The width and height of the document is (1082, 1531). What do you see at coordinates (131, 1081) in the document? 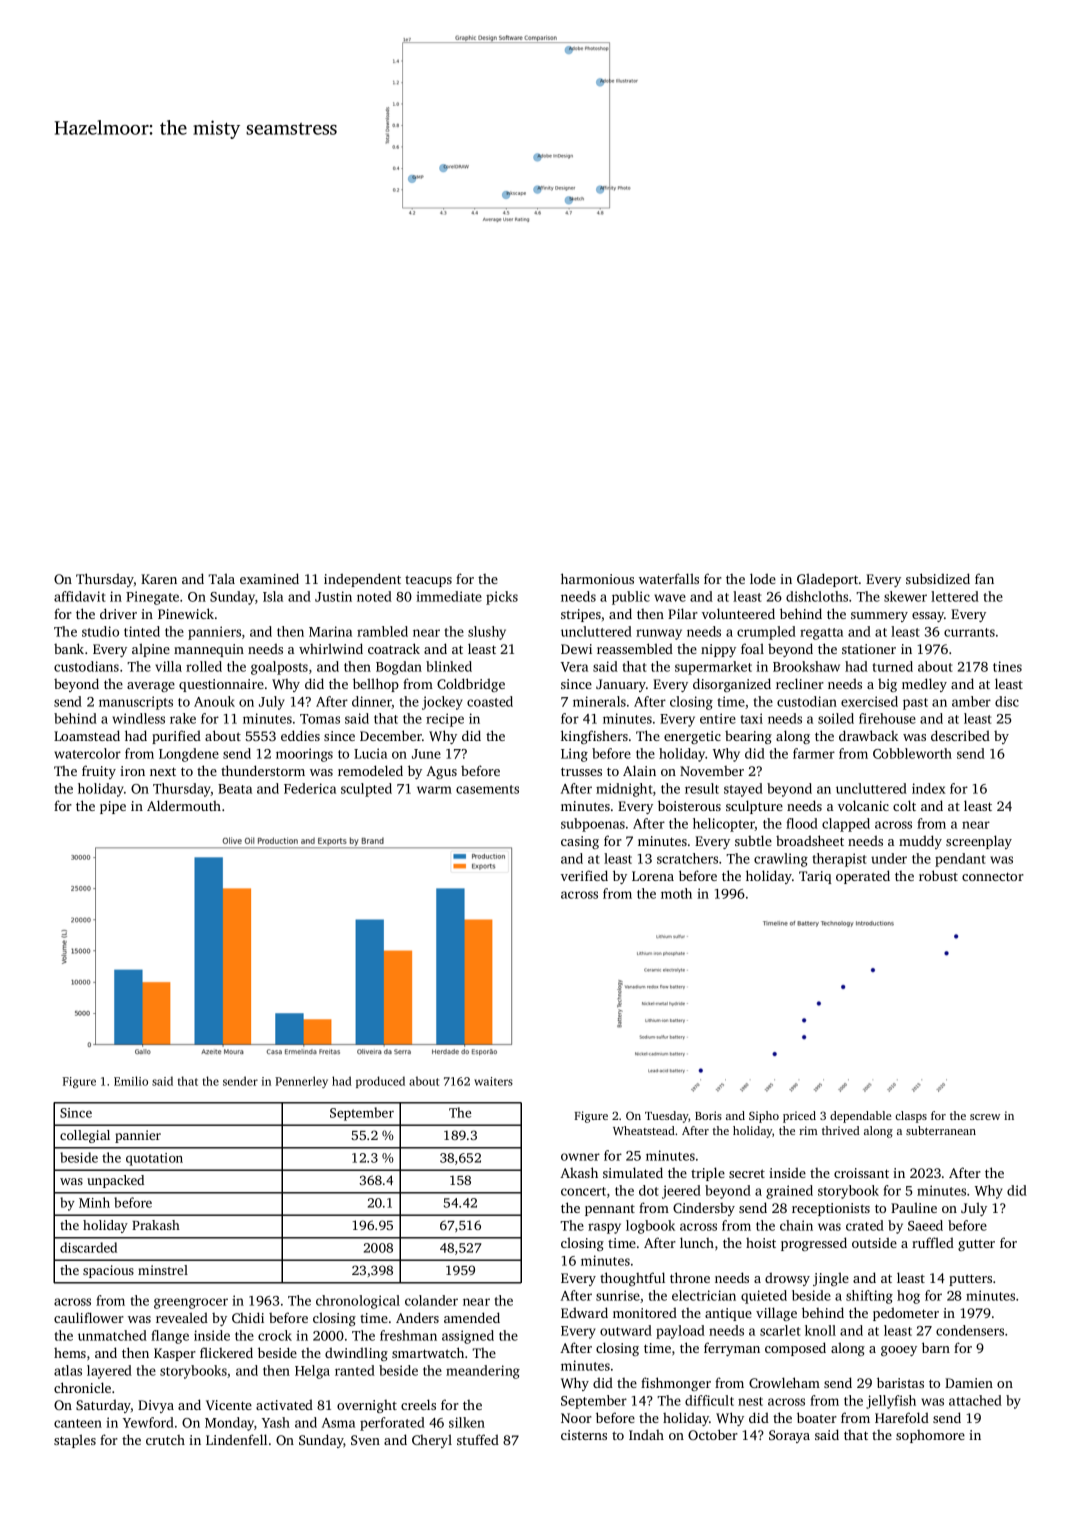
I see `Emilio` at bounding box center [131, 1081].
